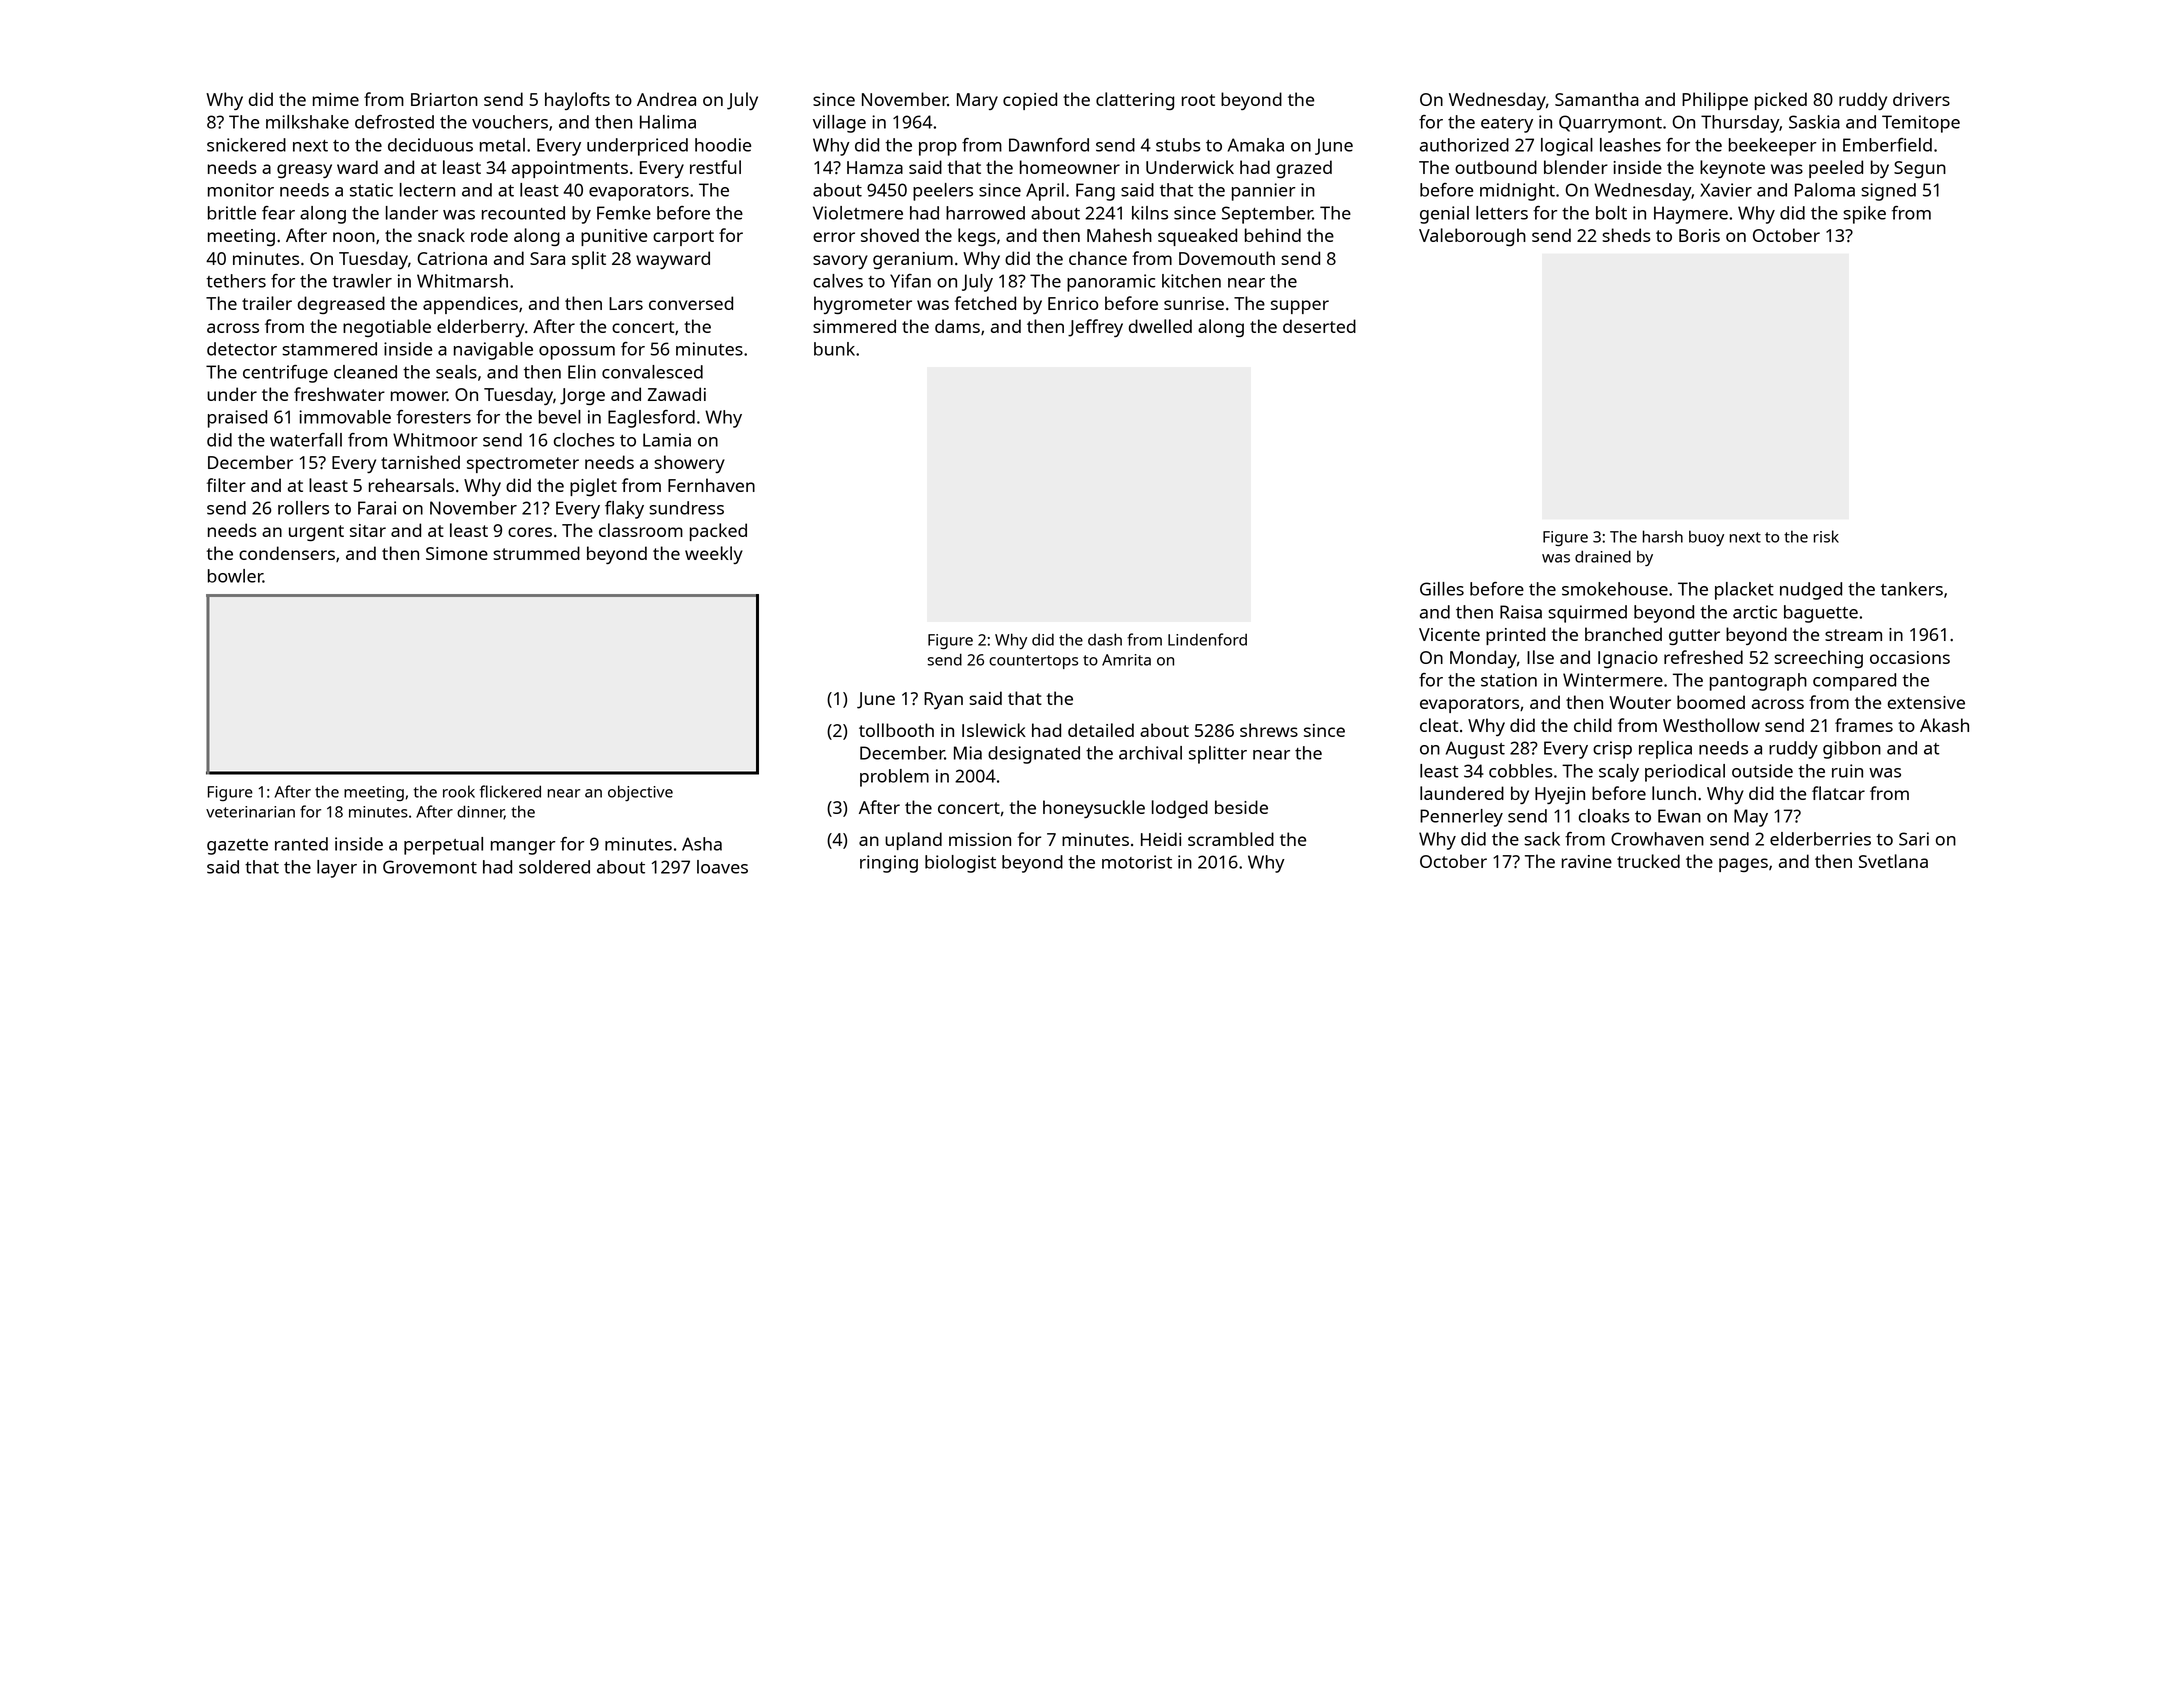  I want to click on sheds, so click(1626, 235).
